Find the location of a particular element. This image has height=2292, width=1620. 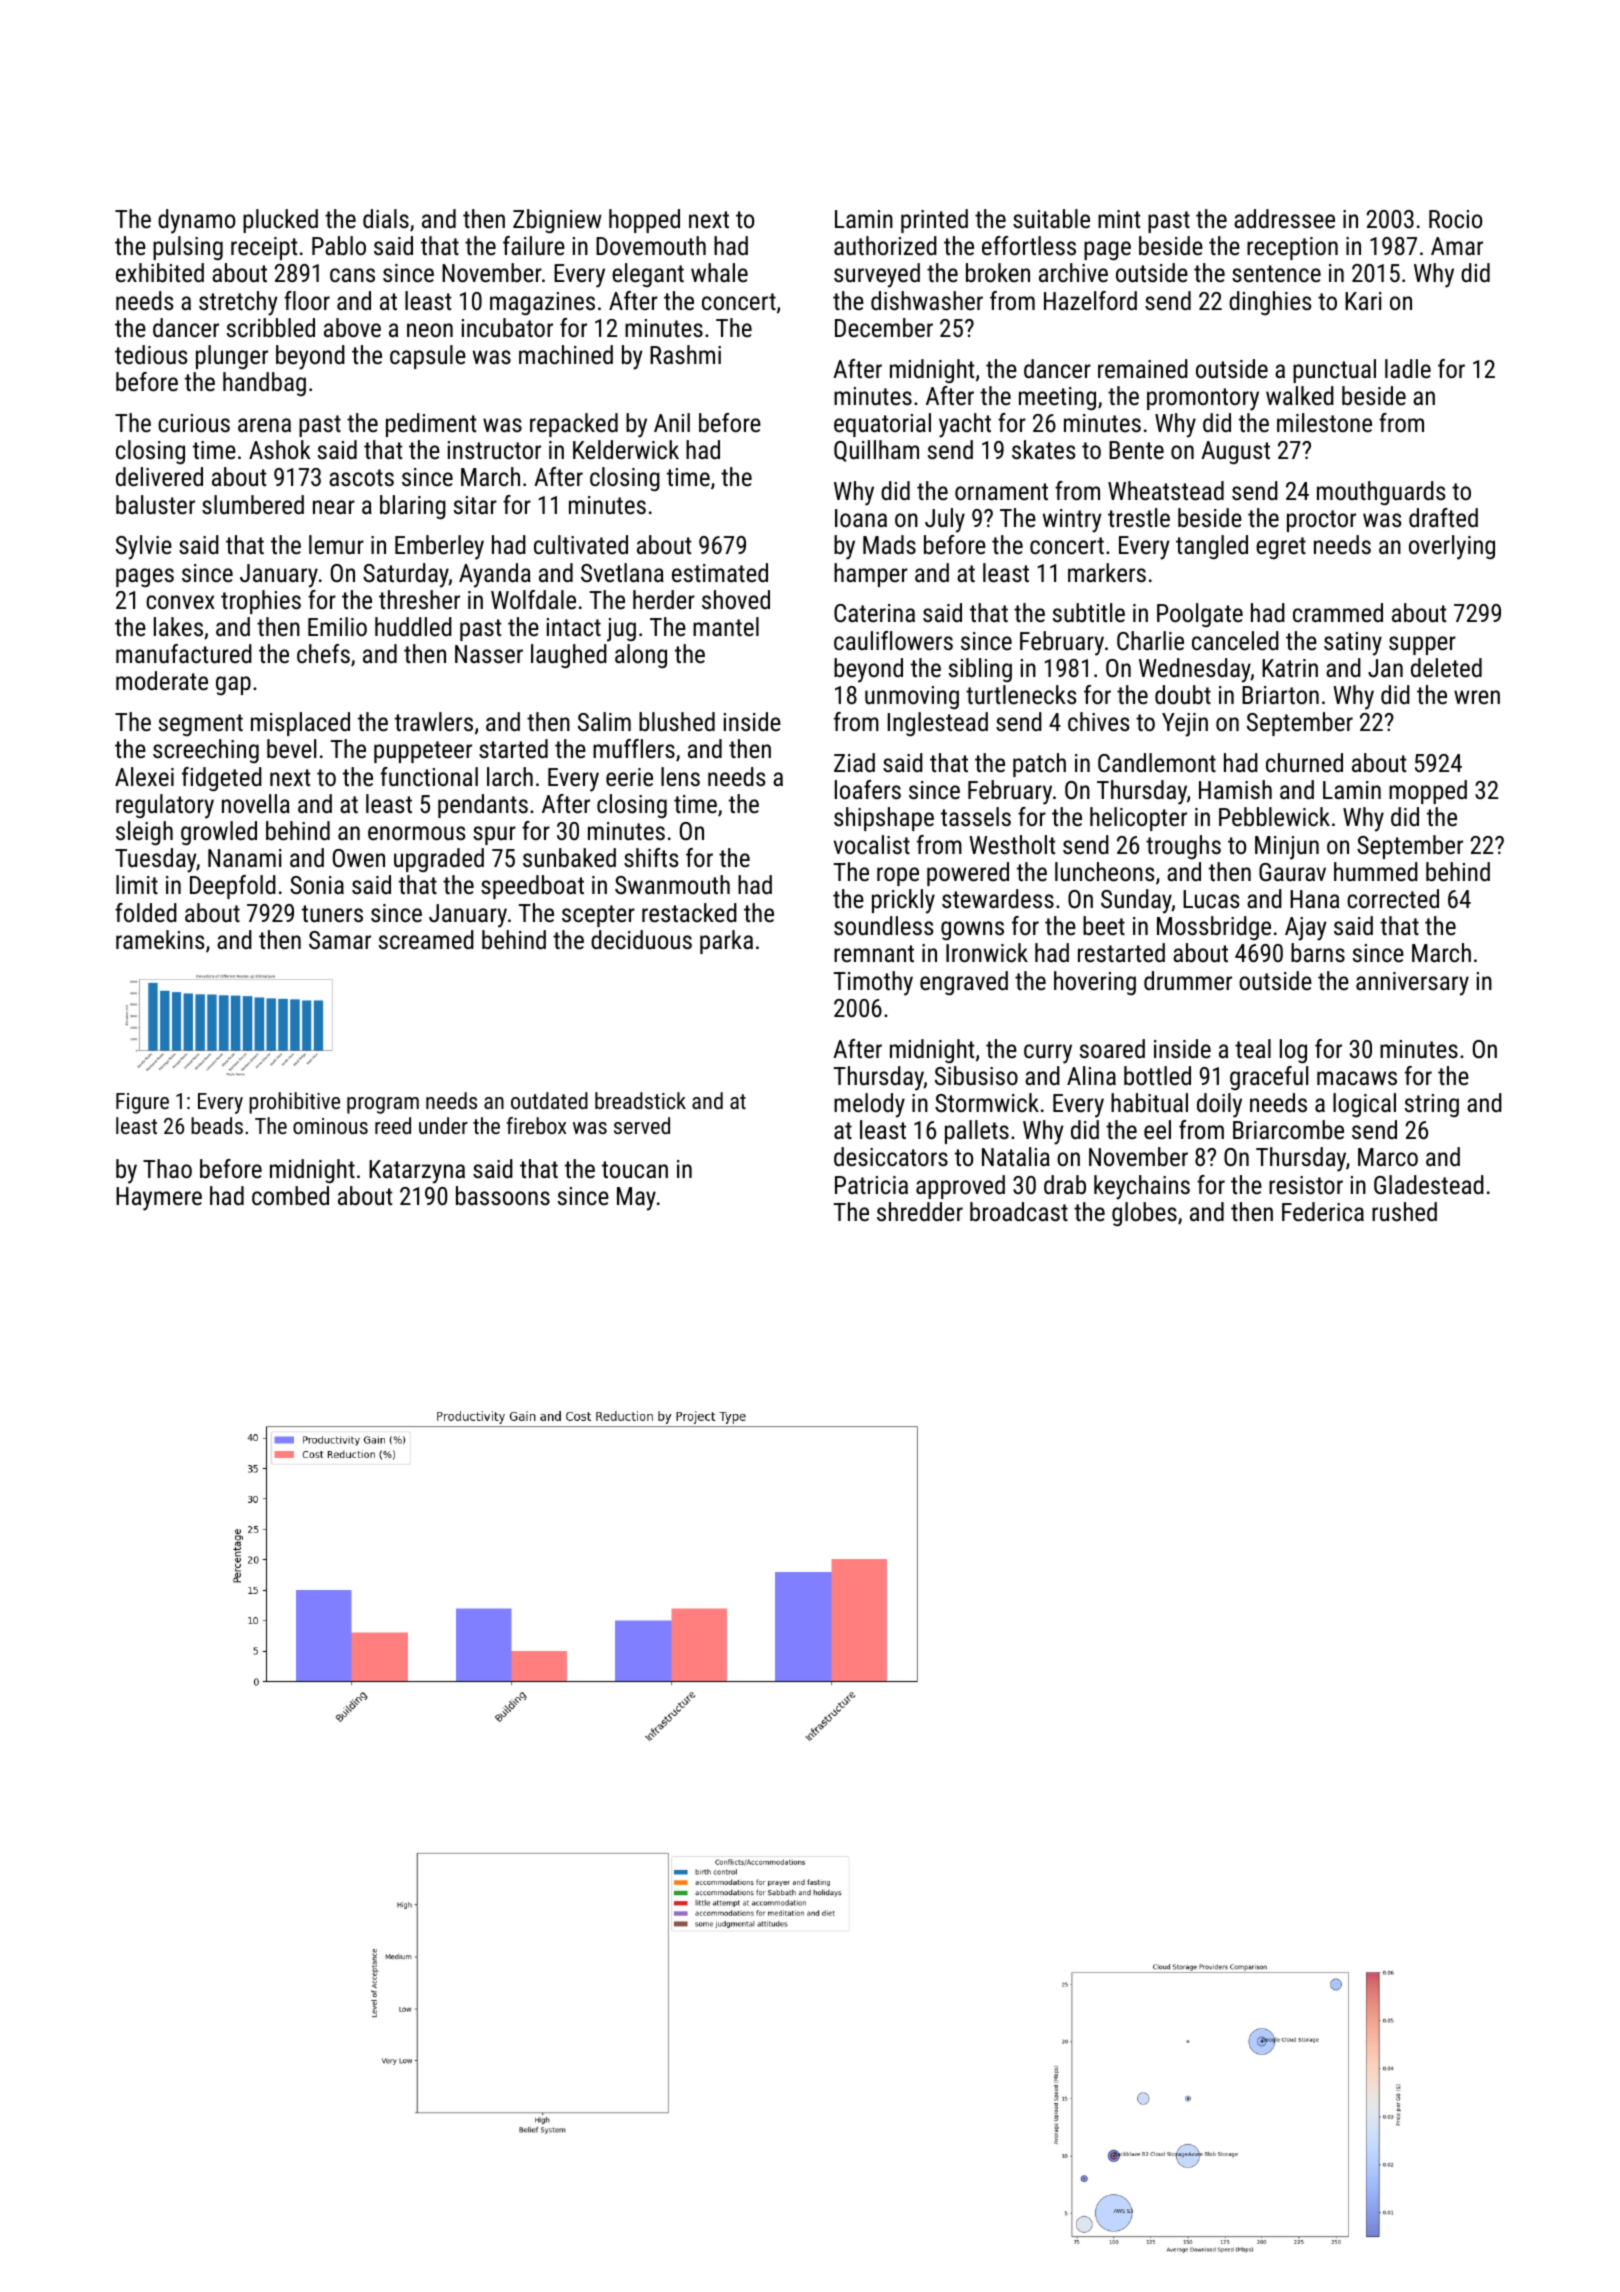

along is located at coordinates (641, 656).
